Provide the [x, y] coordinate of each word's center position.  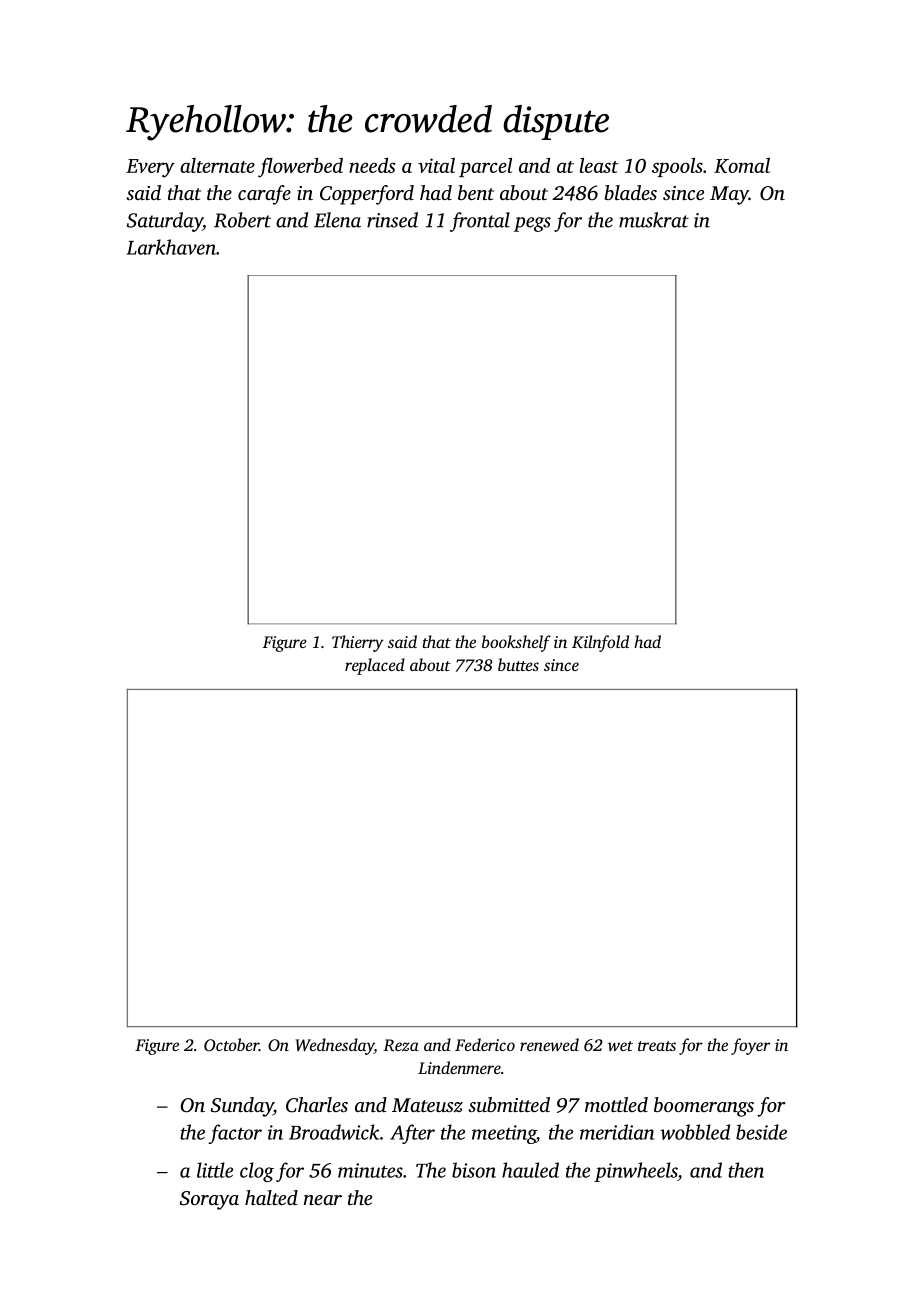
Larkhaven [171, 247]
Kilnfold [600, 643]
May [729, 195]
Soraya [209, 1200]
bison [474, 1170]
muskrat [654, 220]
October [231, 1044]
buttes [518, 664]
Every [150, 168]
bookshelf [516, 643]
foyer [750, 1046]
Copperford [367, 195]
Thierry [358, 643]
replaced [375, 666]
